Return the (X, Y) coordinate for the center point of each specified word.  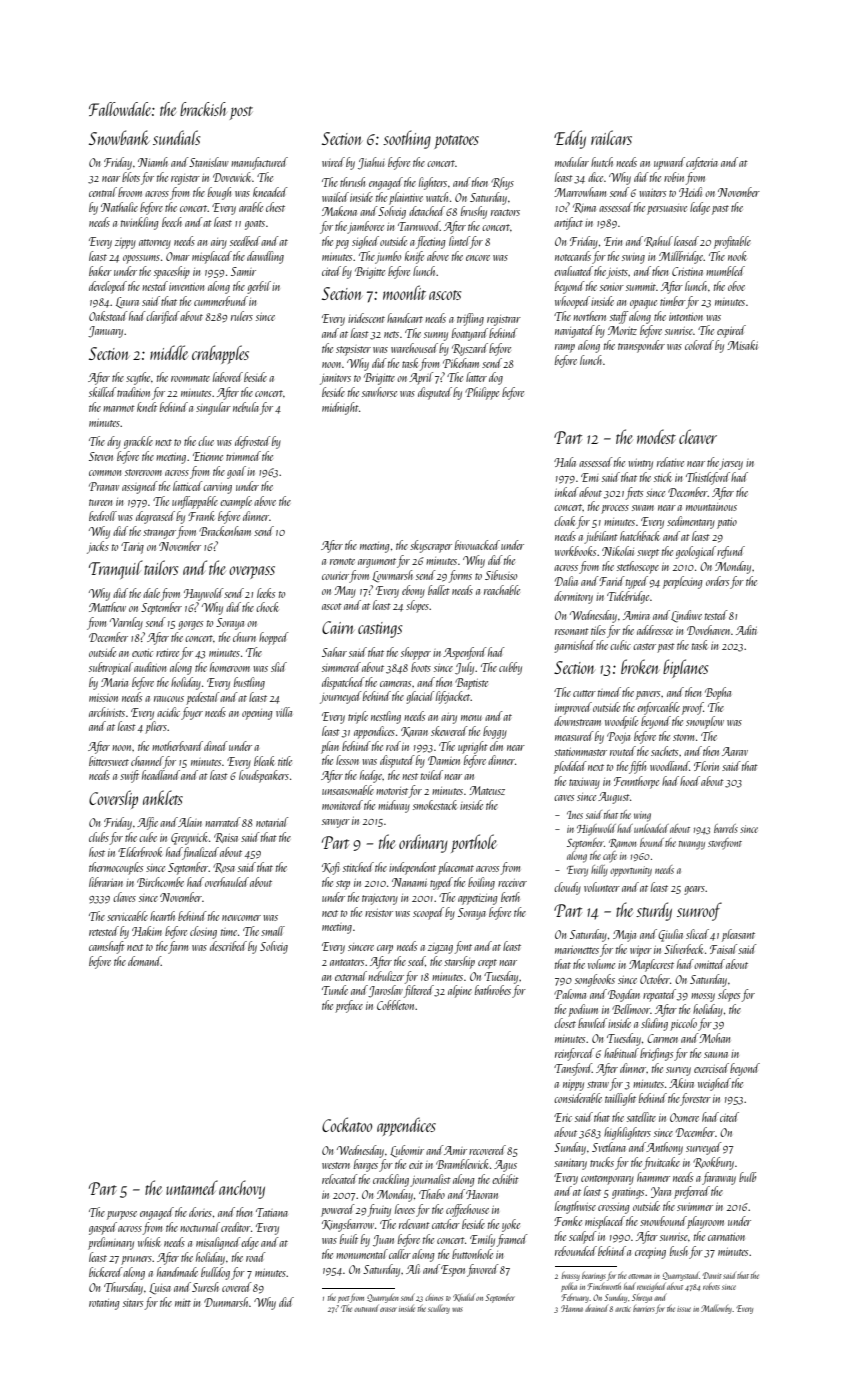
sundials (177, 137)
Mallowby (716, 1309)
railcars (611, 137)
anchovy (242, 1189)
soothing (407, 139)
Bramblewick (462, 1164)
